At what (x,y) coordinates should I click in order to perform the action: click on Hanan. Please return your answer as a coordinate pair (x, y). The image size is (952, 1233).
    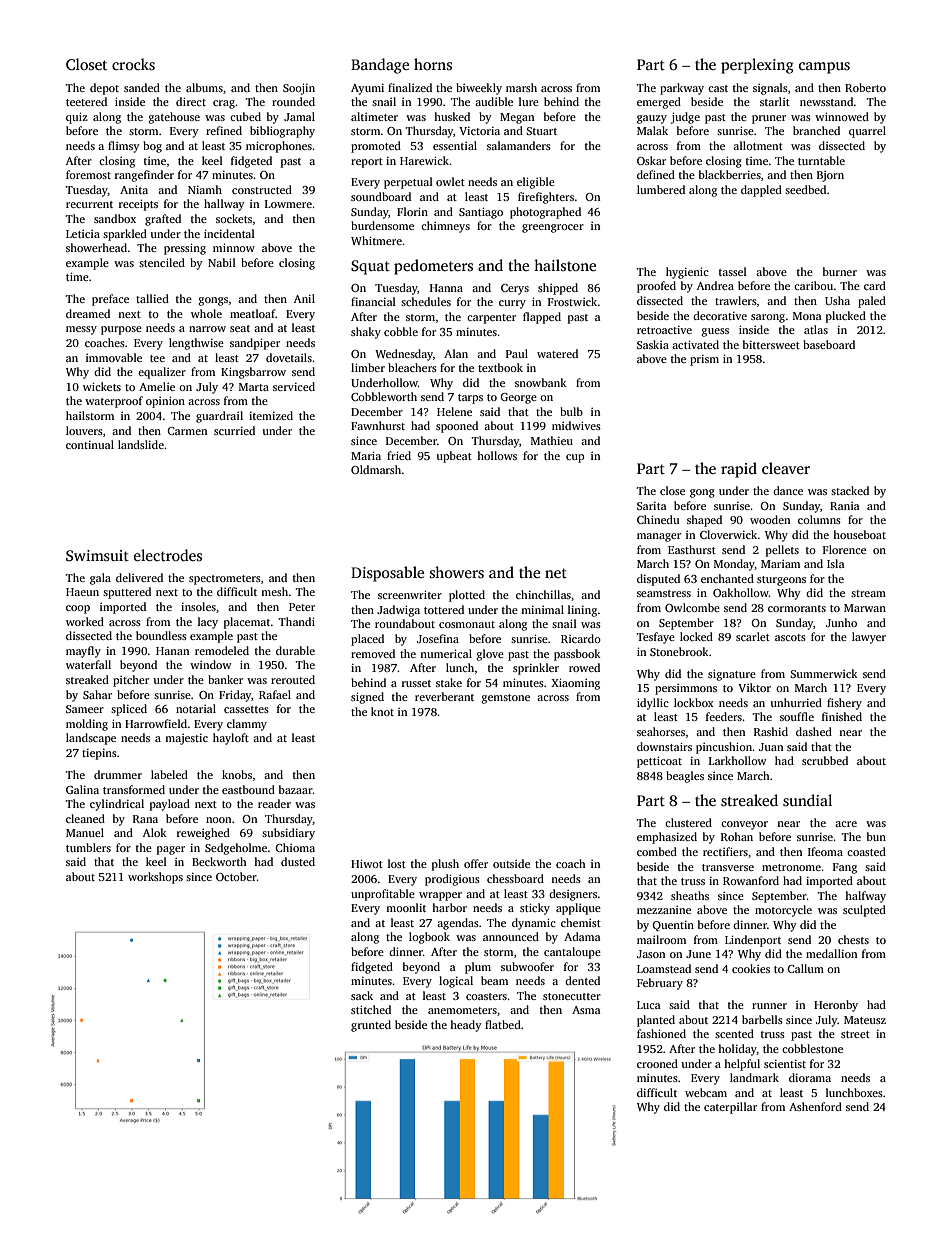
    Looking at the image, I should click on (172, 651).
